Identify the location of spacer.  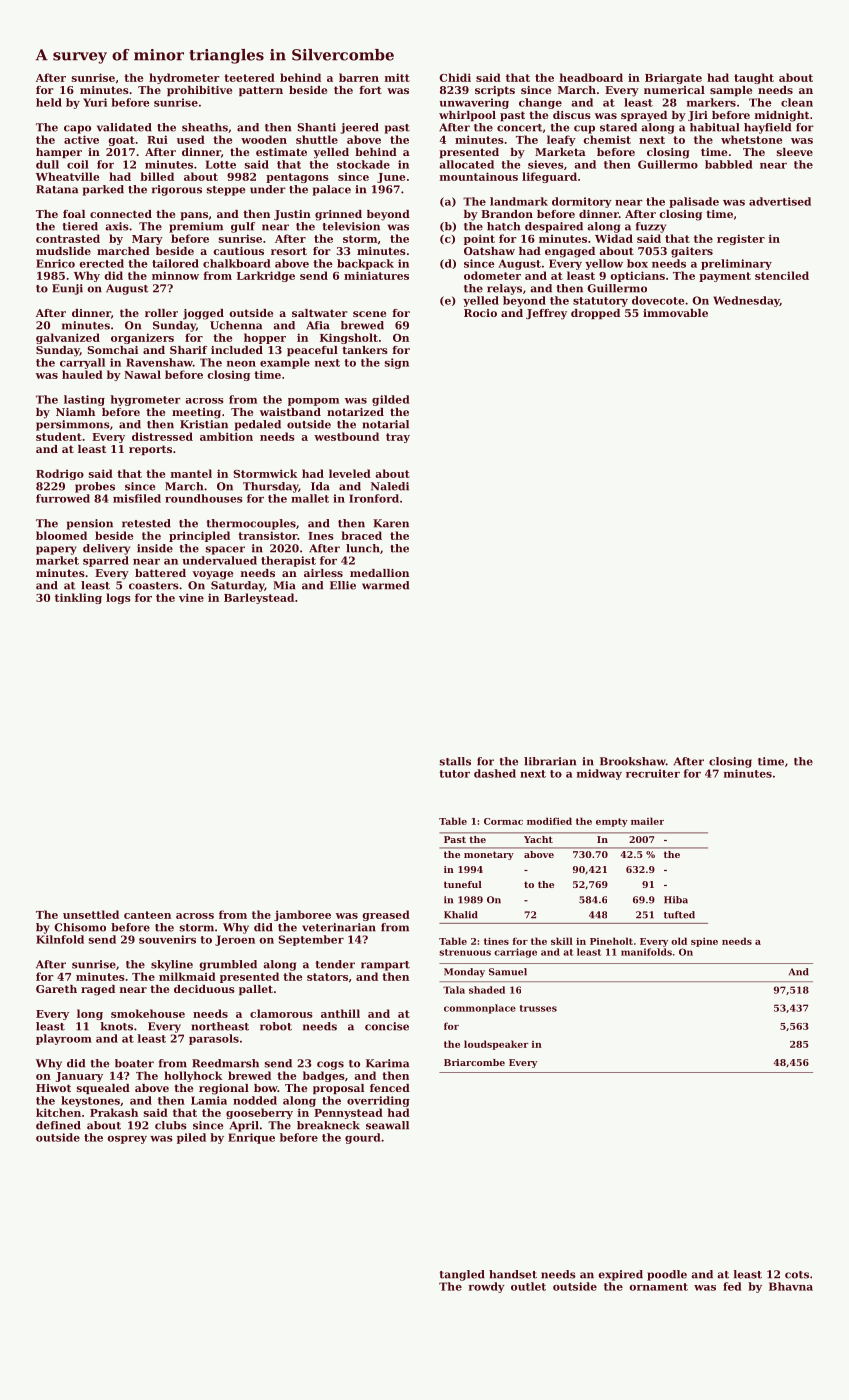
(225, 550).
